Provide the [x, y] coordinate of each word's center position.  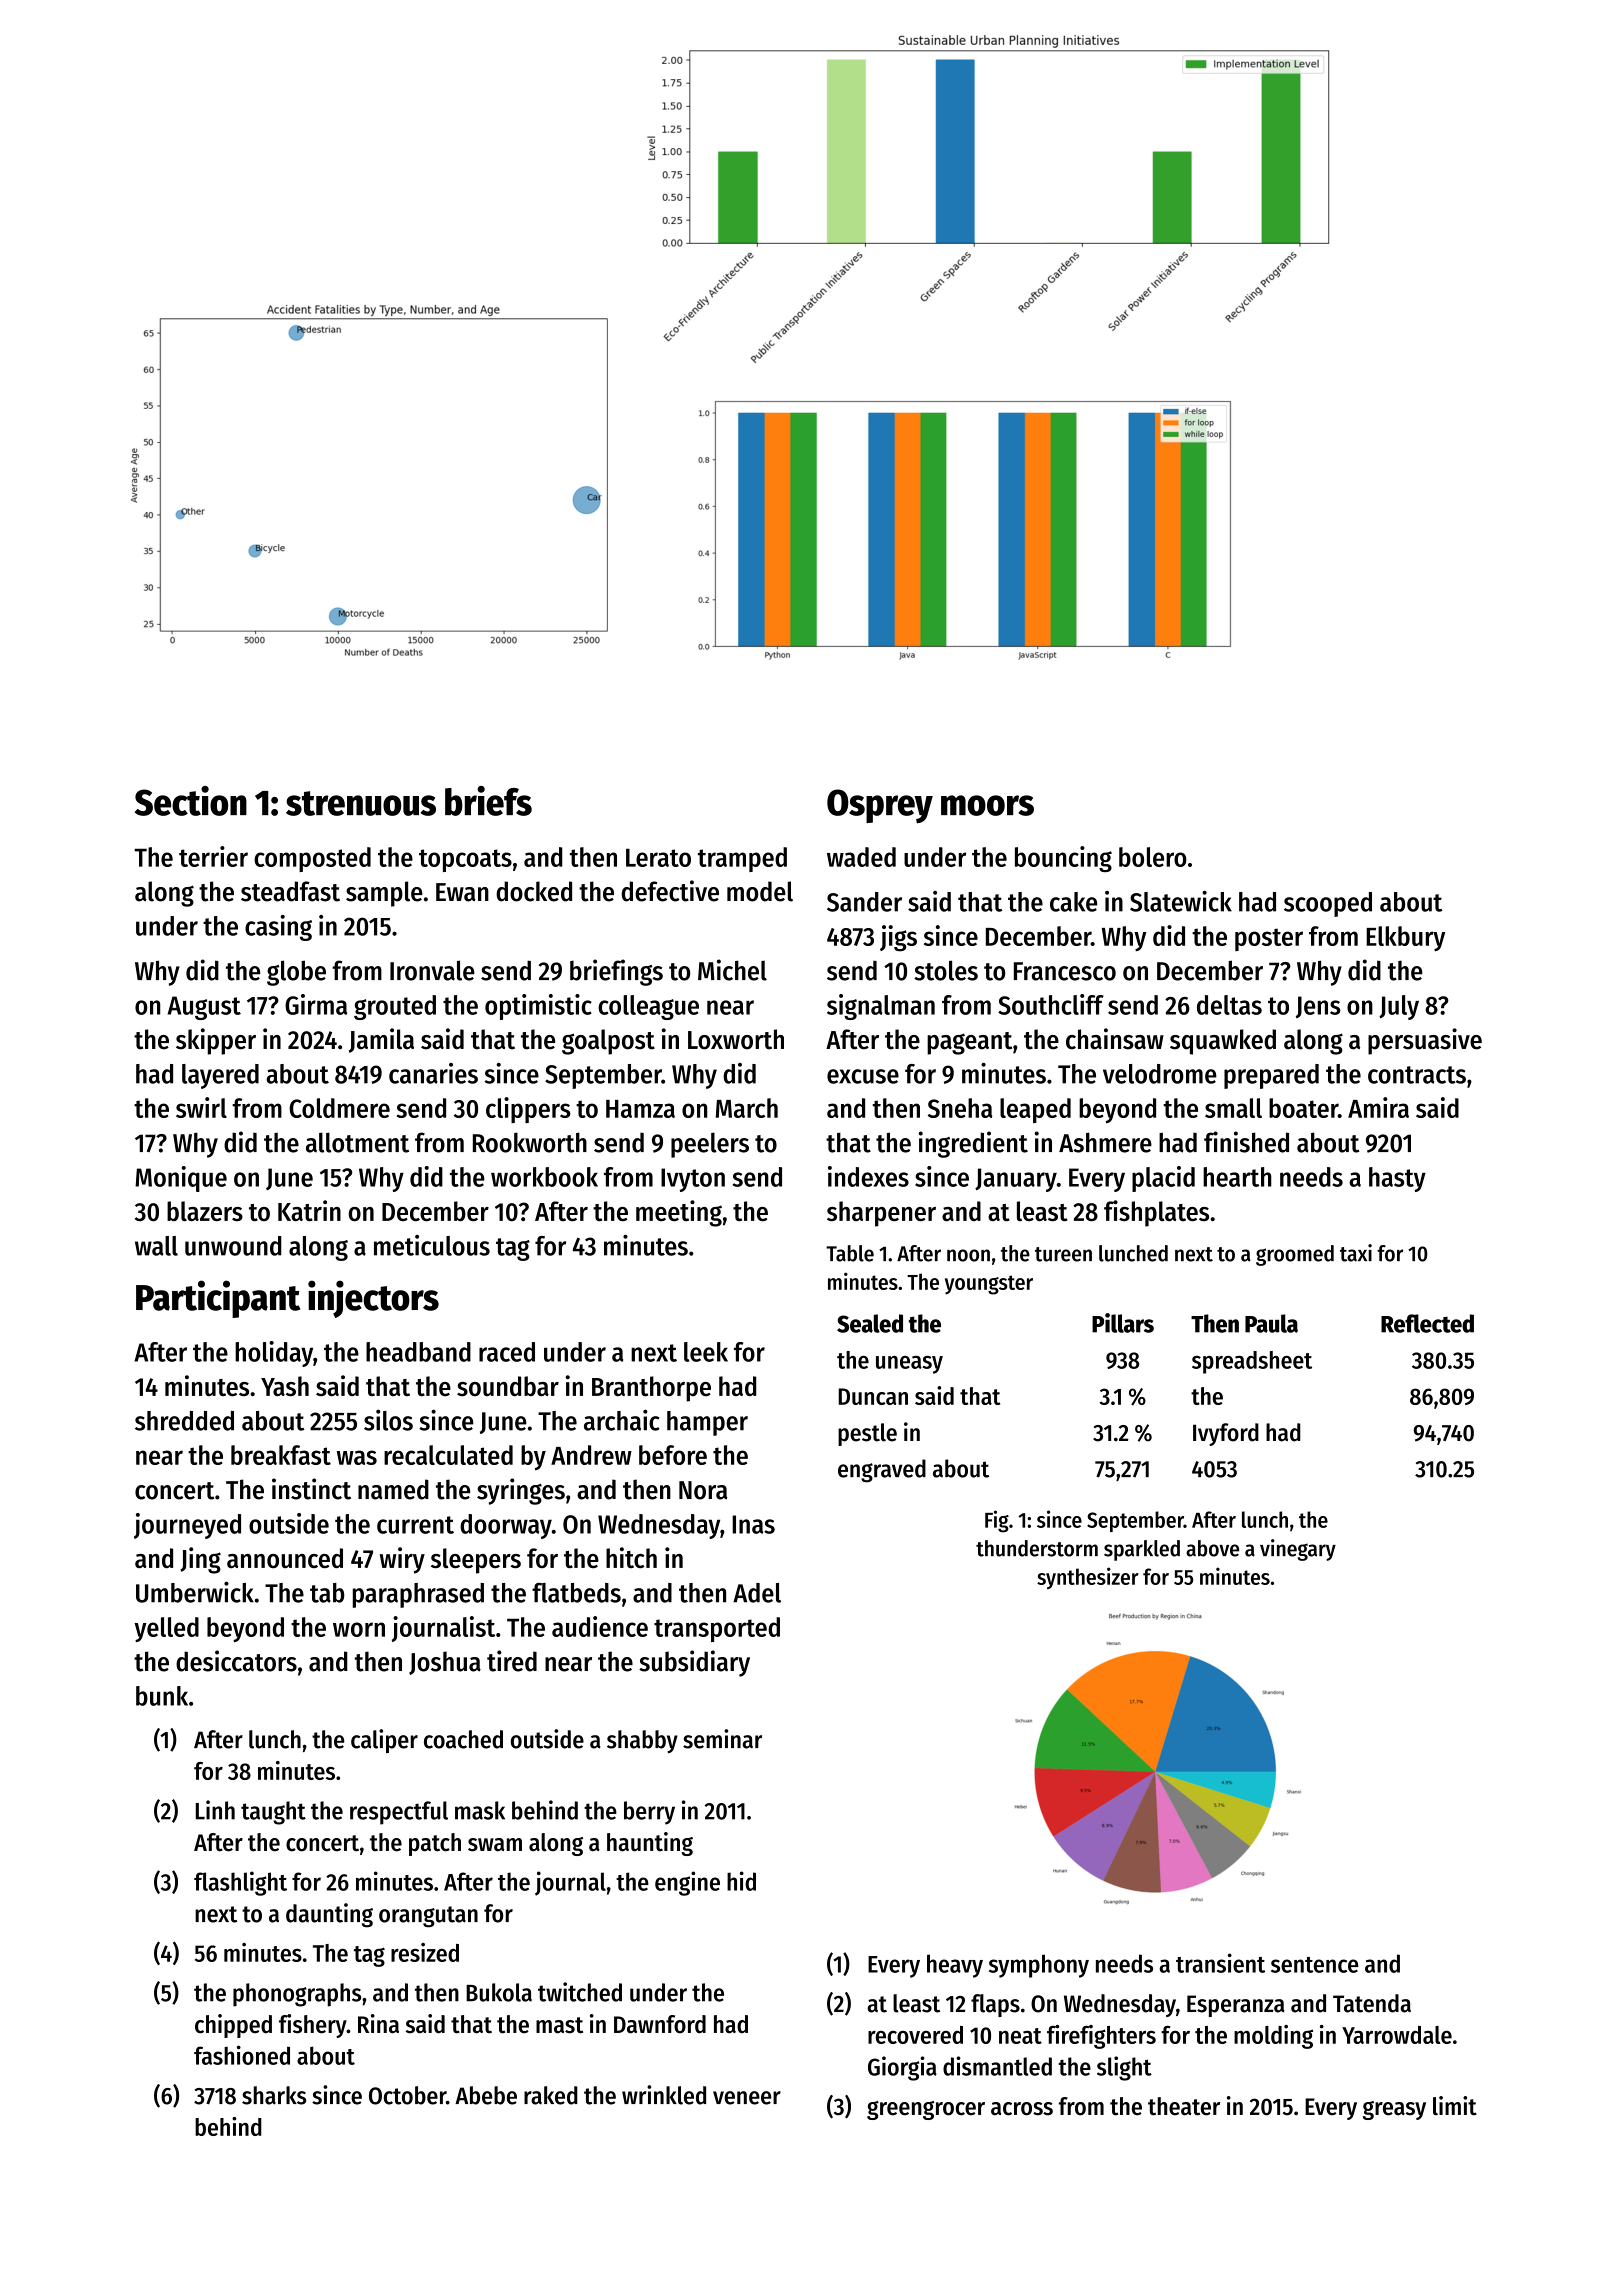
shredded [184, 1421]
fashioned [242, 2055]
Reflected [1427, 1323]
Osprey [880, 806]
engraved [882, 1471]
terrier [213, 856]
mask [480, 1810]
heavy [955, 1966]
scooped [1328, 904]
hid [741, 1881]
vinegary [1298, 1550]
